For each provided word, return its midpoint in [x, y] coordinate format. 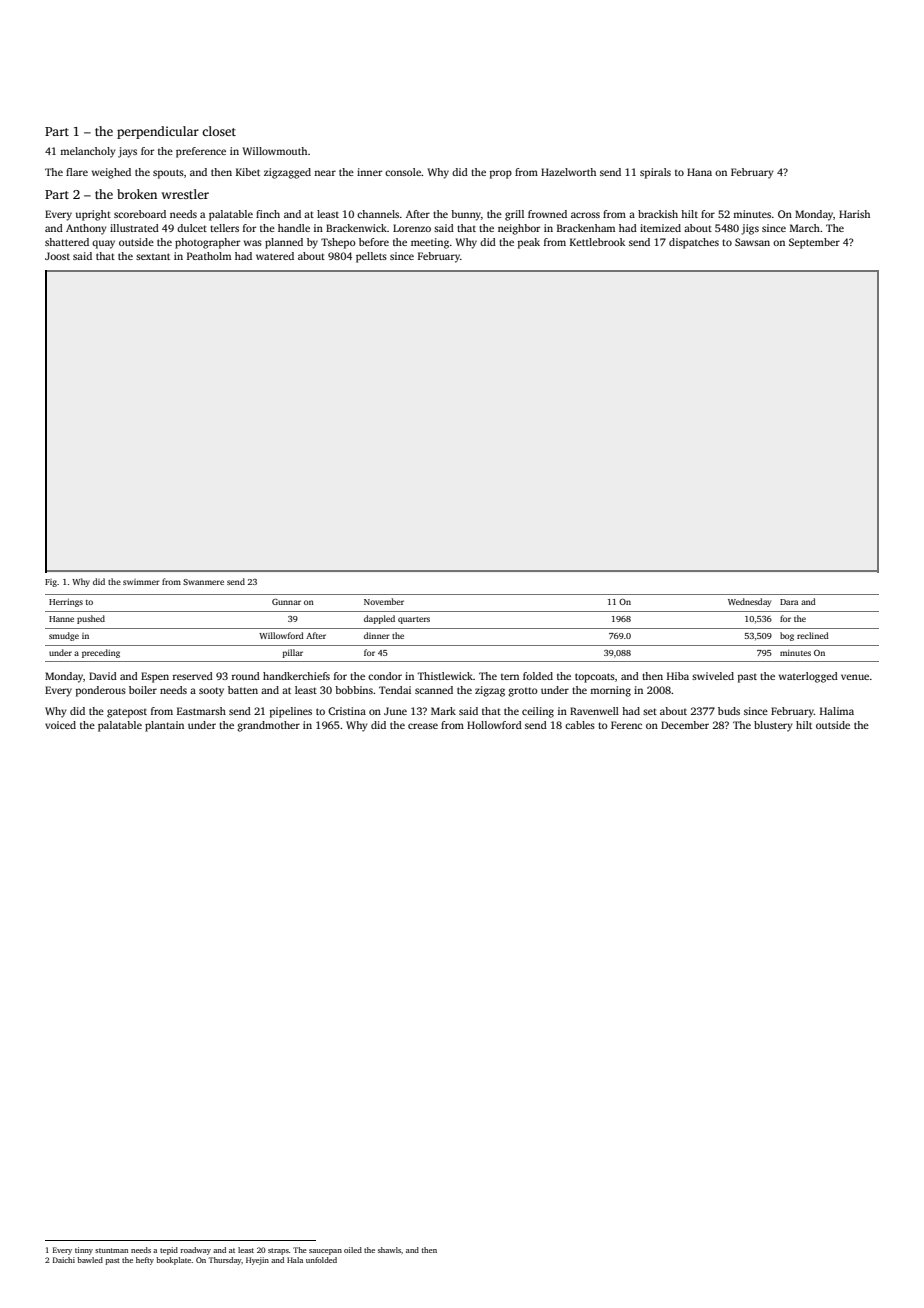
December [685, 725]
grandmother [268, 726]
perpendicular [158, 132]
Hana [699, 172]
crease [423, 726]
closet [219, 131]
